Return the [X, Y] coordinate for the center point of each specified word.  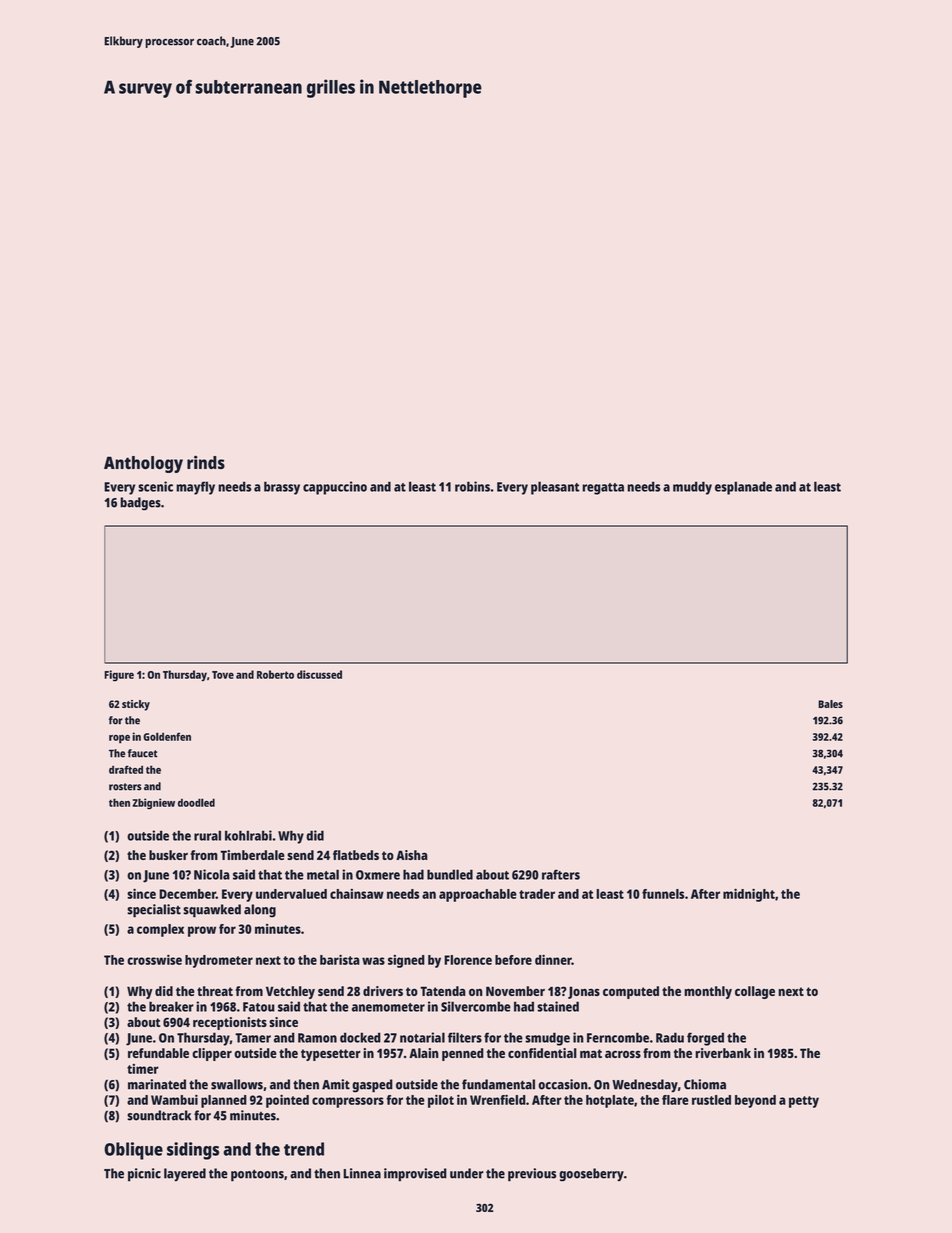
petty [804, 1102]
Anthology [143, 464]
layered [185, 1175]
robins [472, 486]
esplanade [743, 488]
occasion [563, 1084]
